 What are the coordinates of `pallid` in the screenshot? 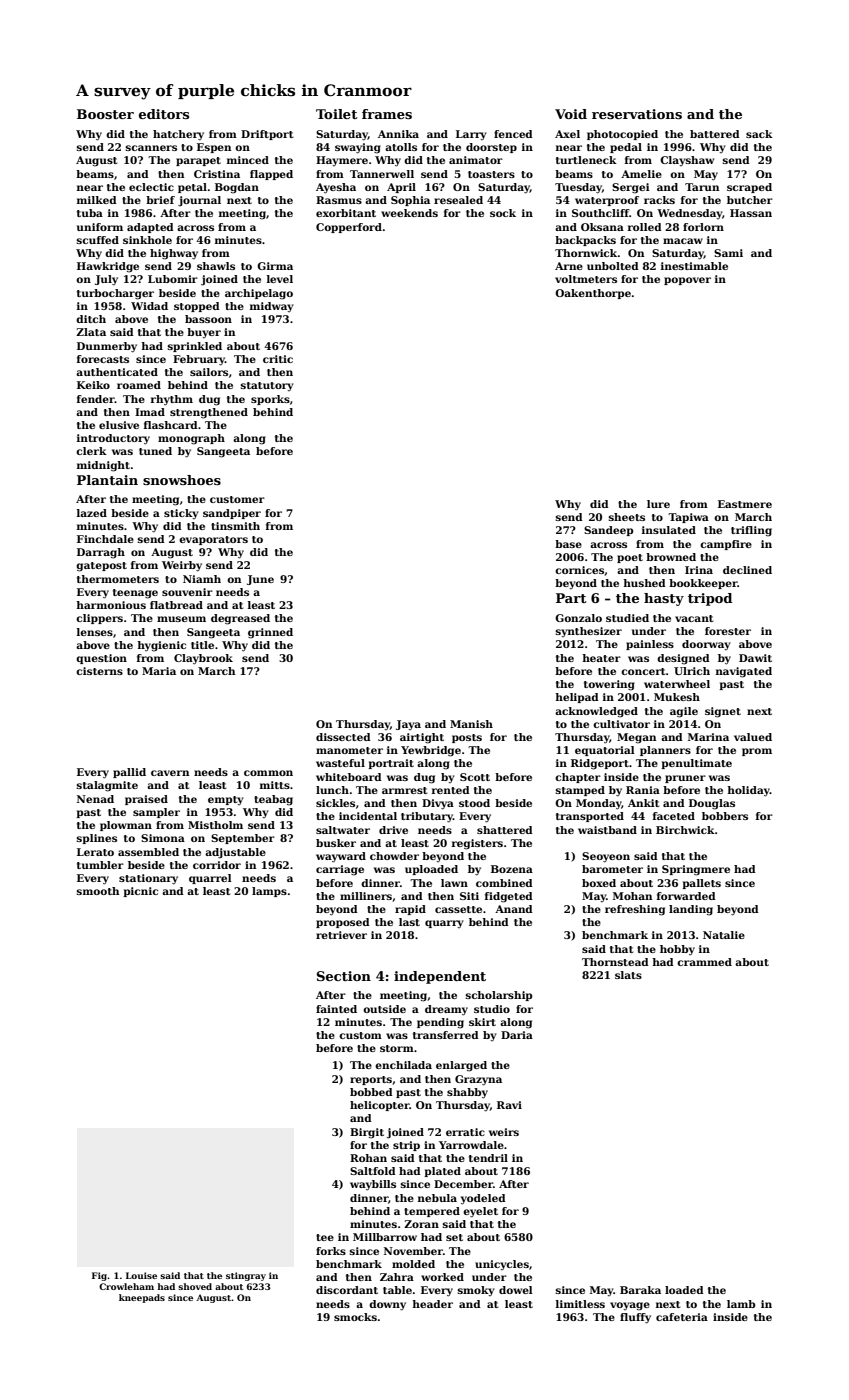 It's located at (129, 773).
